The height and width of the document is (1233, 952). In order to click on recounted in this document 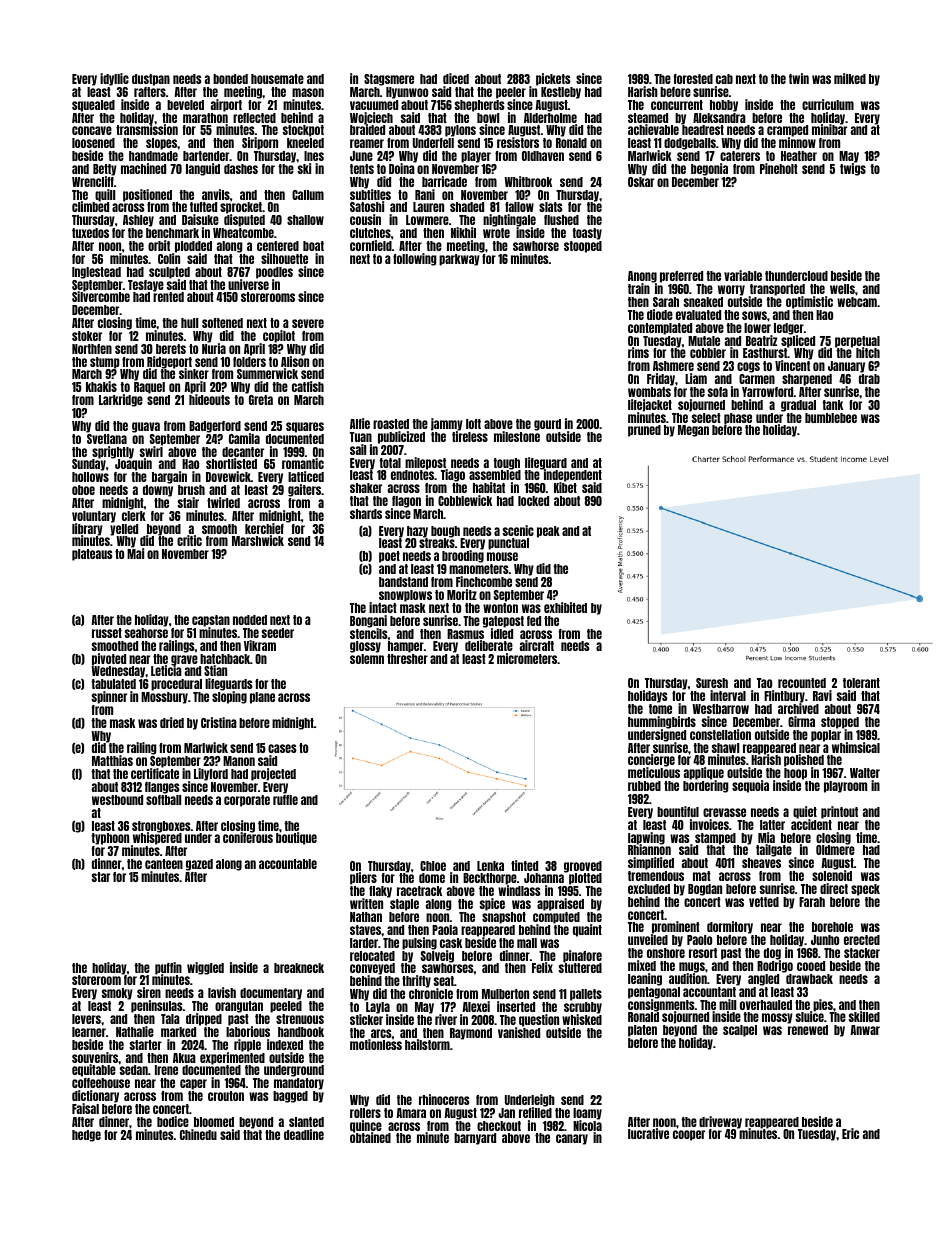, I will do `click(802, 683)`.
